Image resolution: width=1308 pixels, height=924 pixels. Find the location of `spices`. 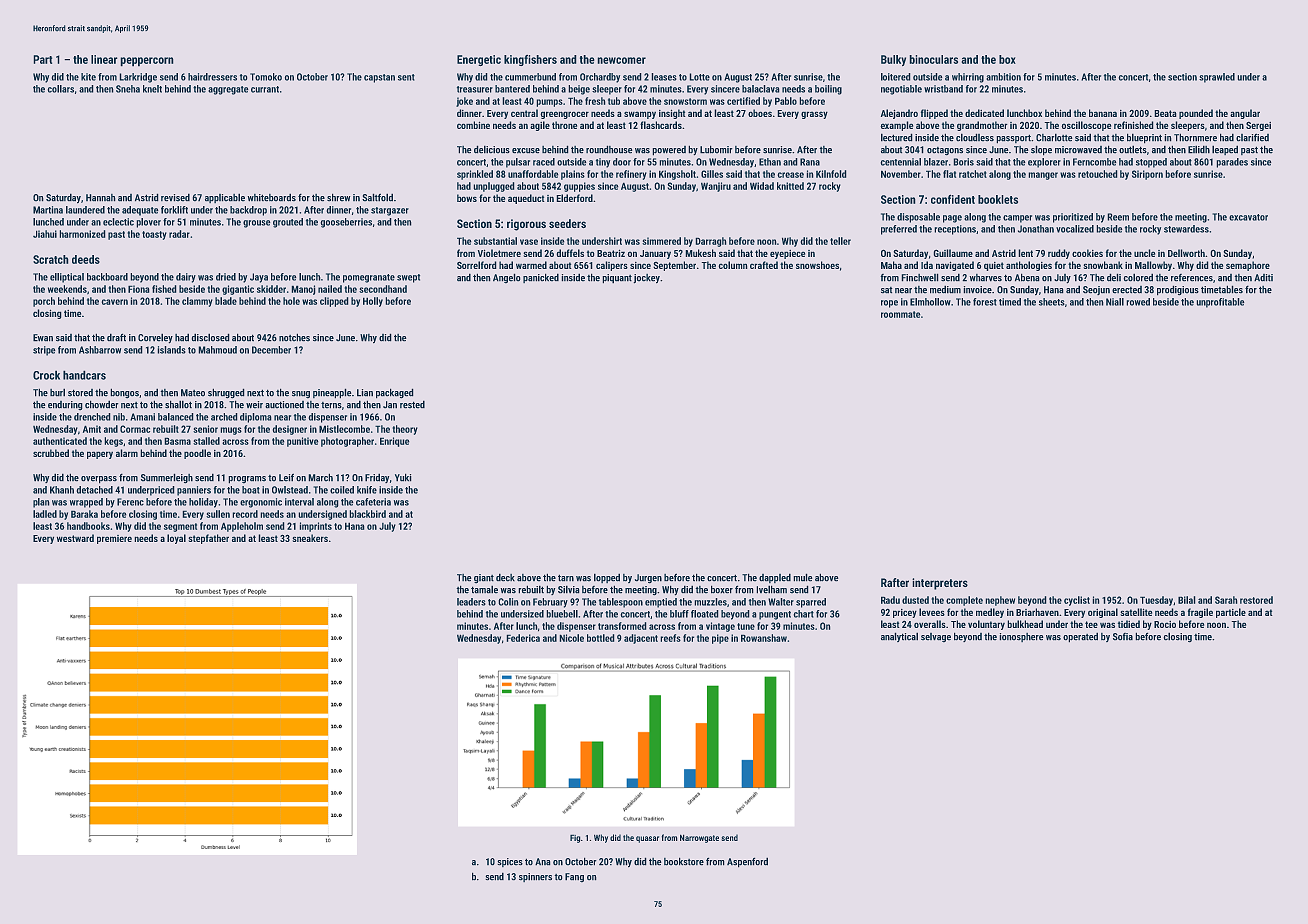

spices is located at coordinates (510, 862).
